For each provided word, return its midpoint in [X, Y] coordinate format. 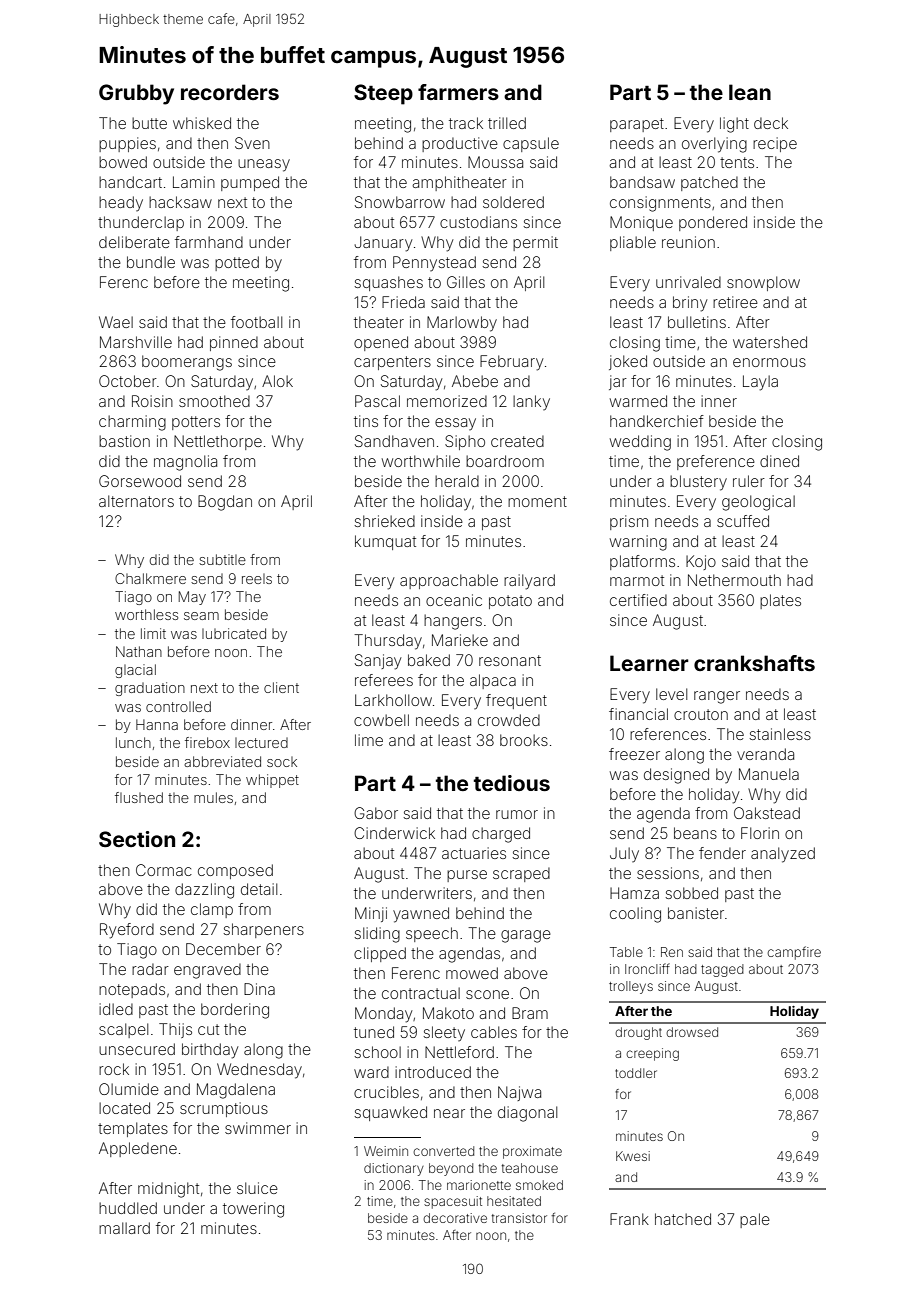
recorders [230, 92]
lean [750, 92]
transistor [519, 1218]
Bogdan [225, 503]
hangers [453, 622]
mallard [124, 1228]
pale [755, 1220]
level [671, 694]
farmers [458, 92]
